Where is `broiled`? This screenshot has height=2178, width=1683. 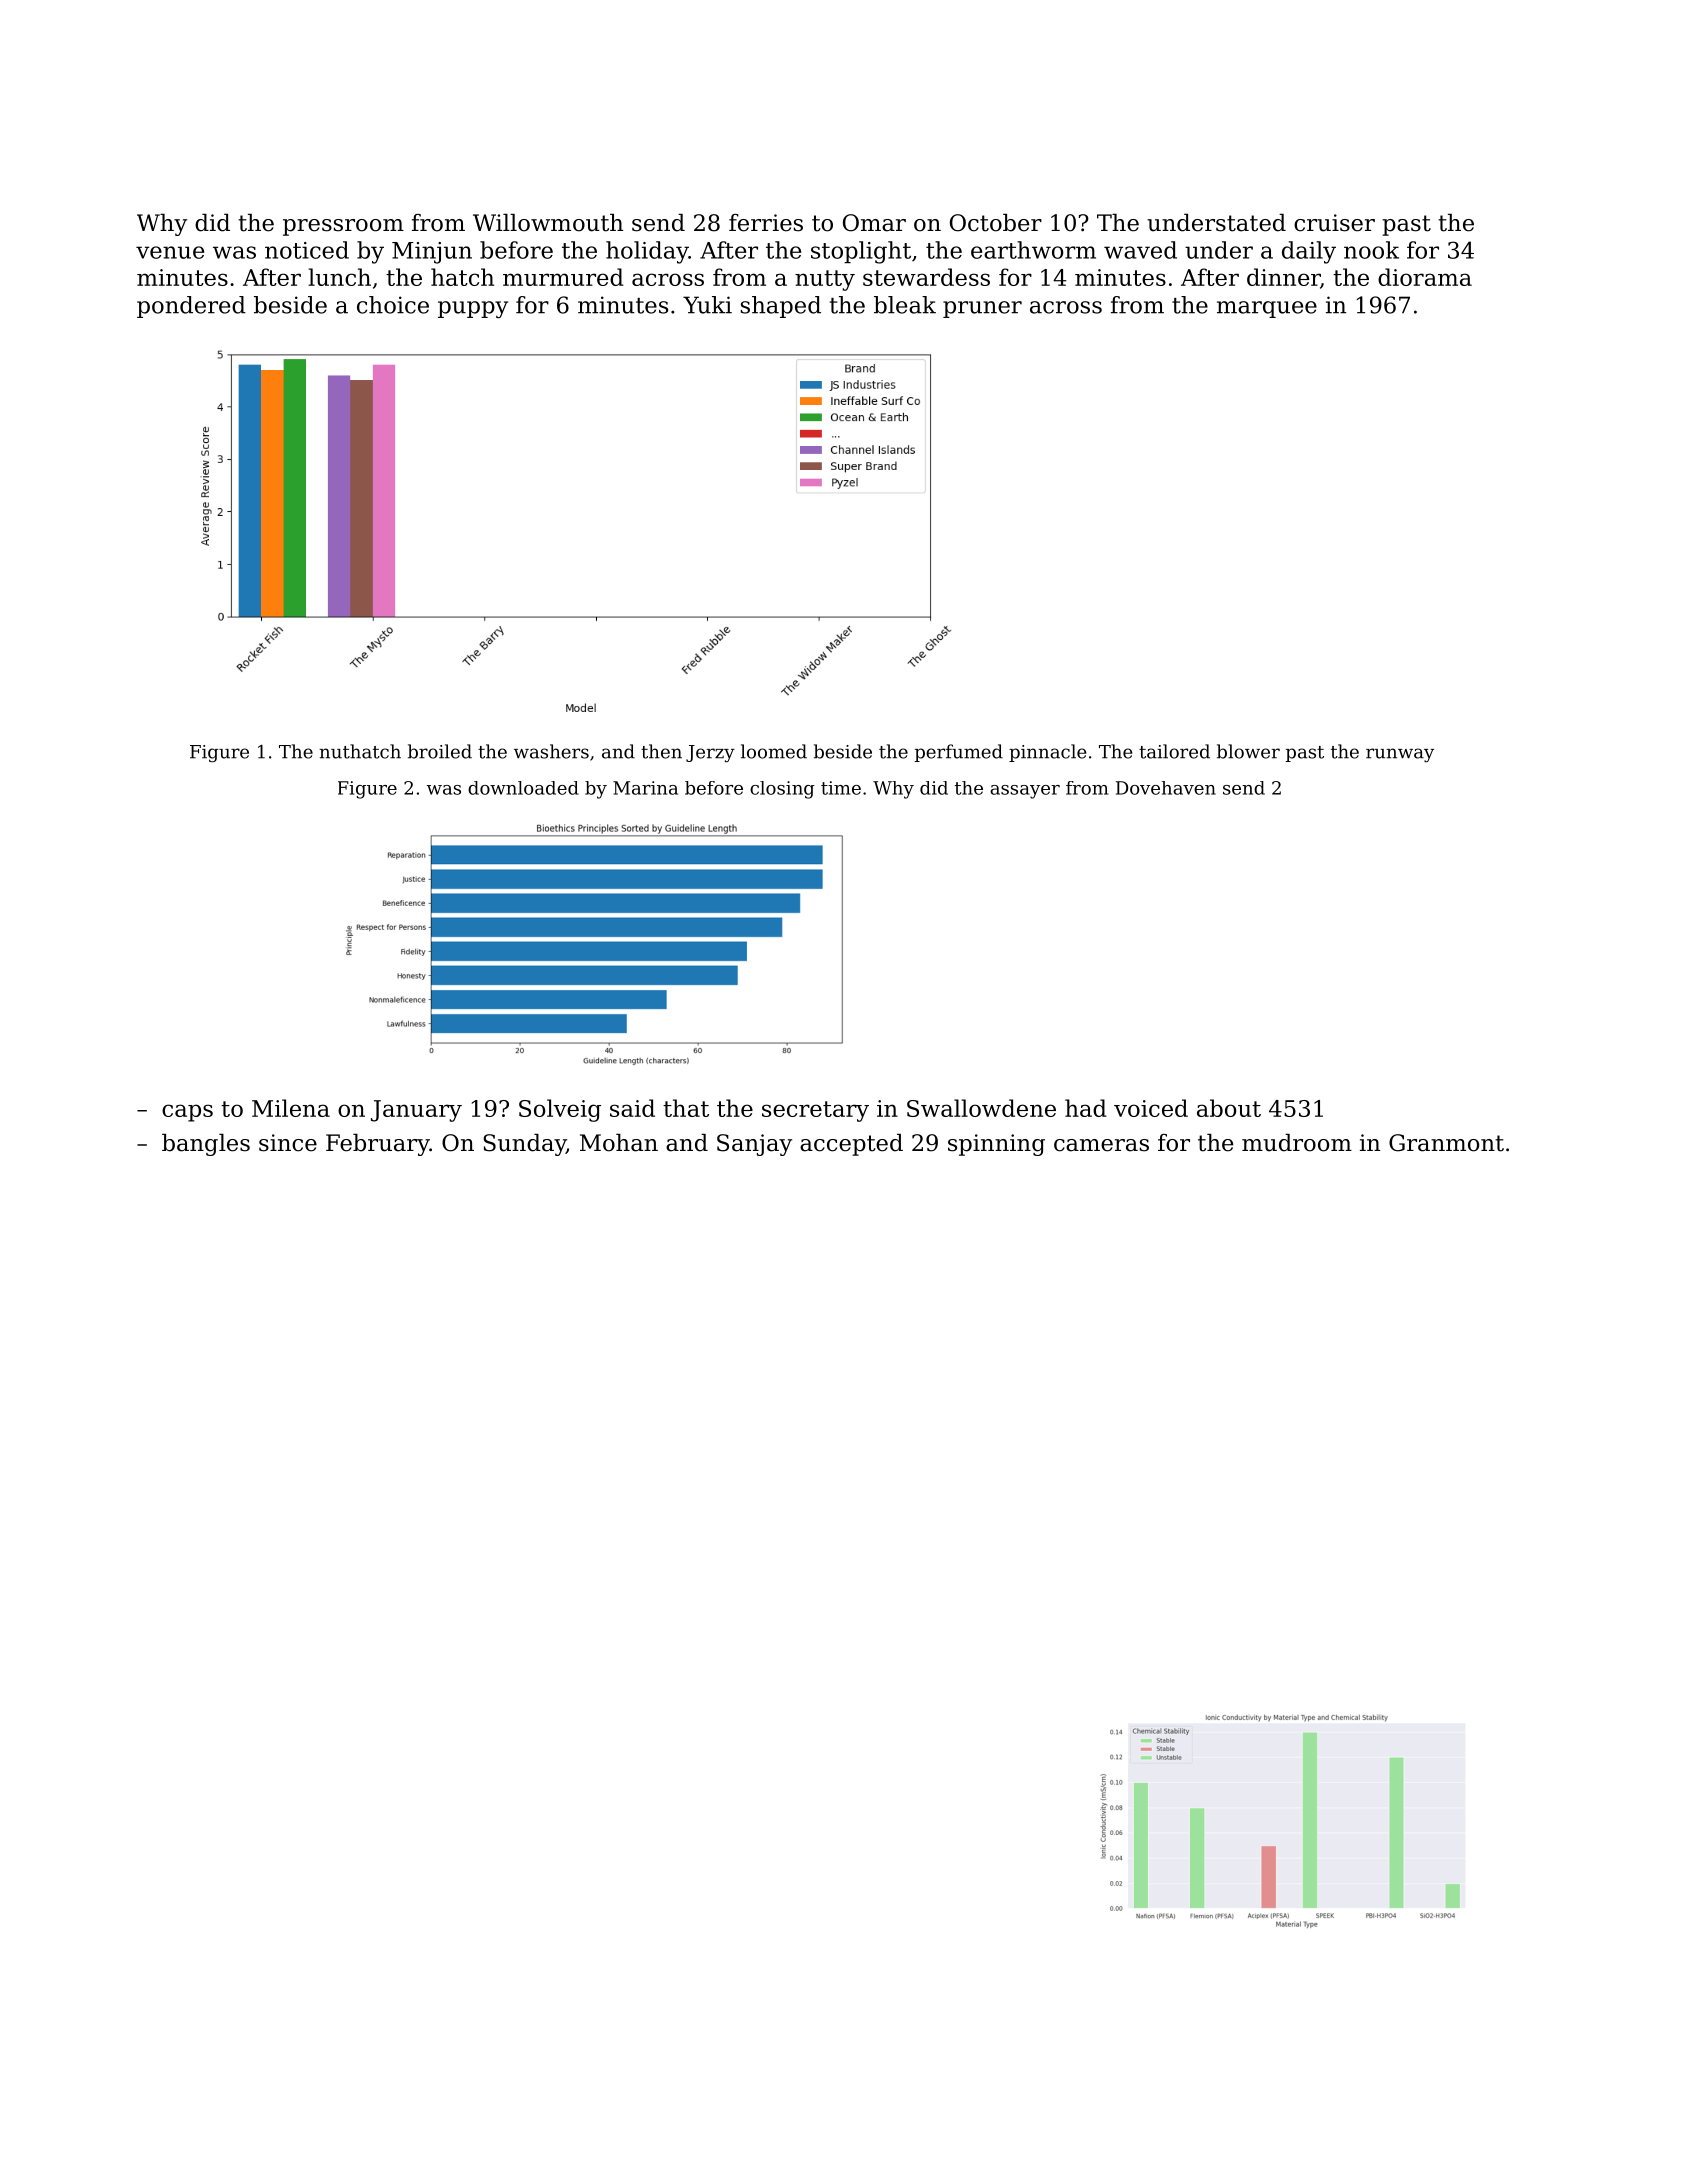 broiled is located at coordinates (440, 751).
